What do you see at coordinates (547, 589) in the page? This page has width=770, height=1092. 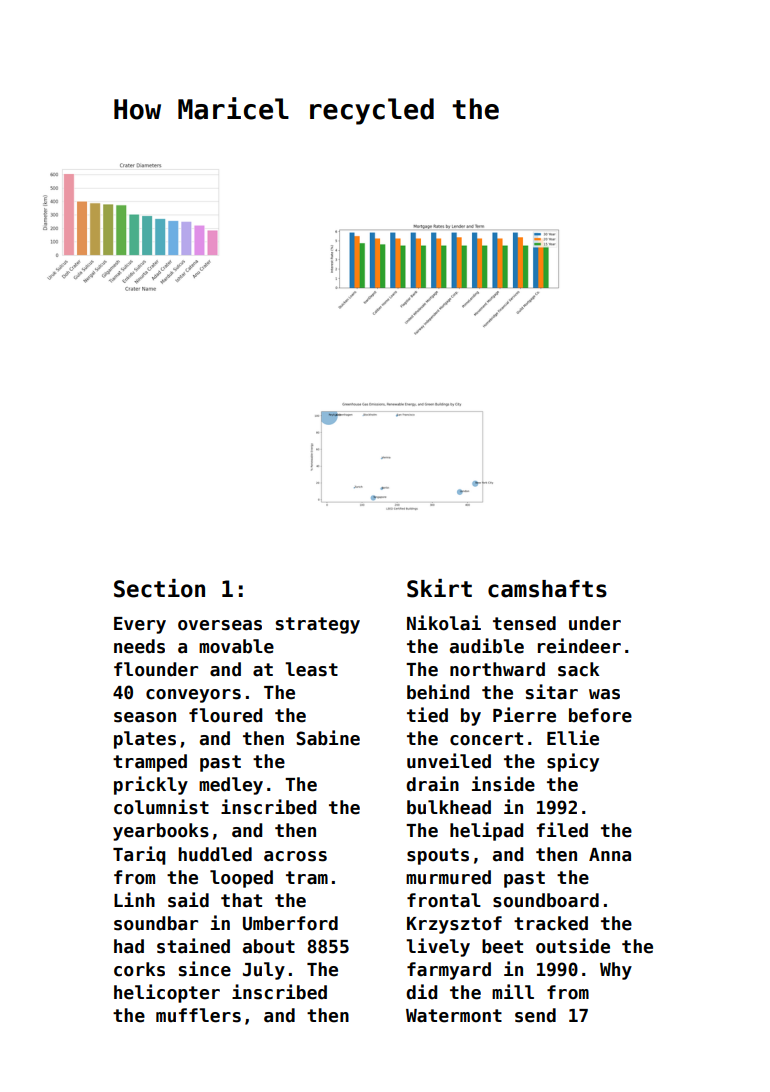 I see `camshafts` at bounding box center [547, 589].
